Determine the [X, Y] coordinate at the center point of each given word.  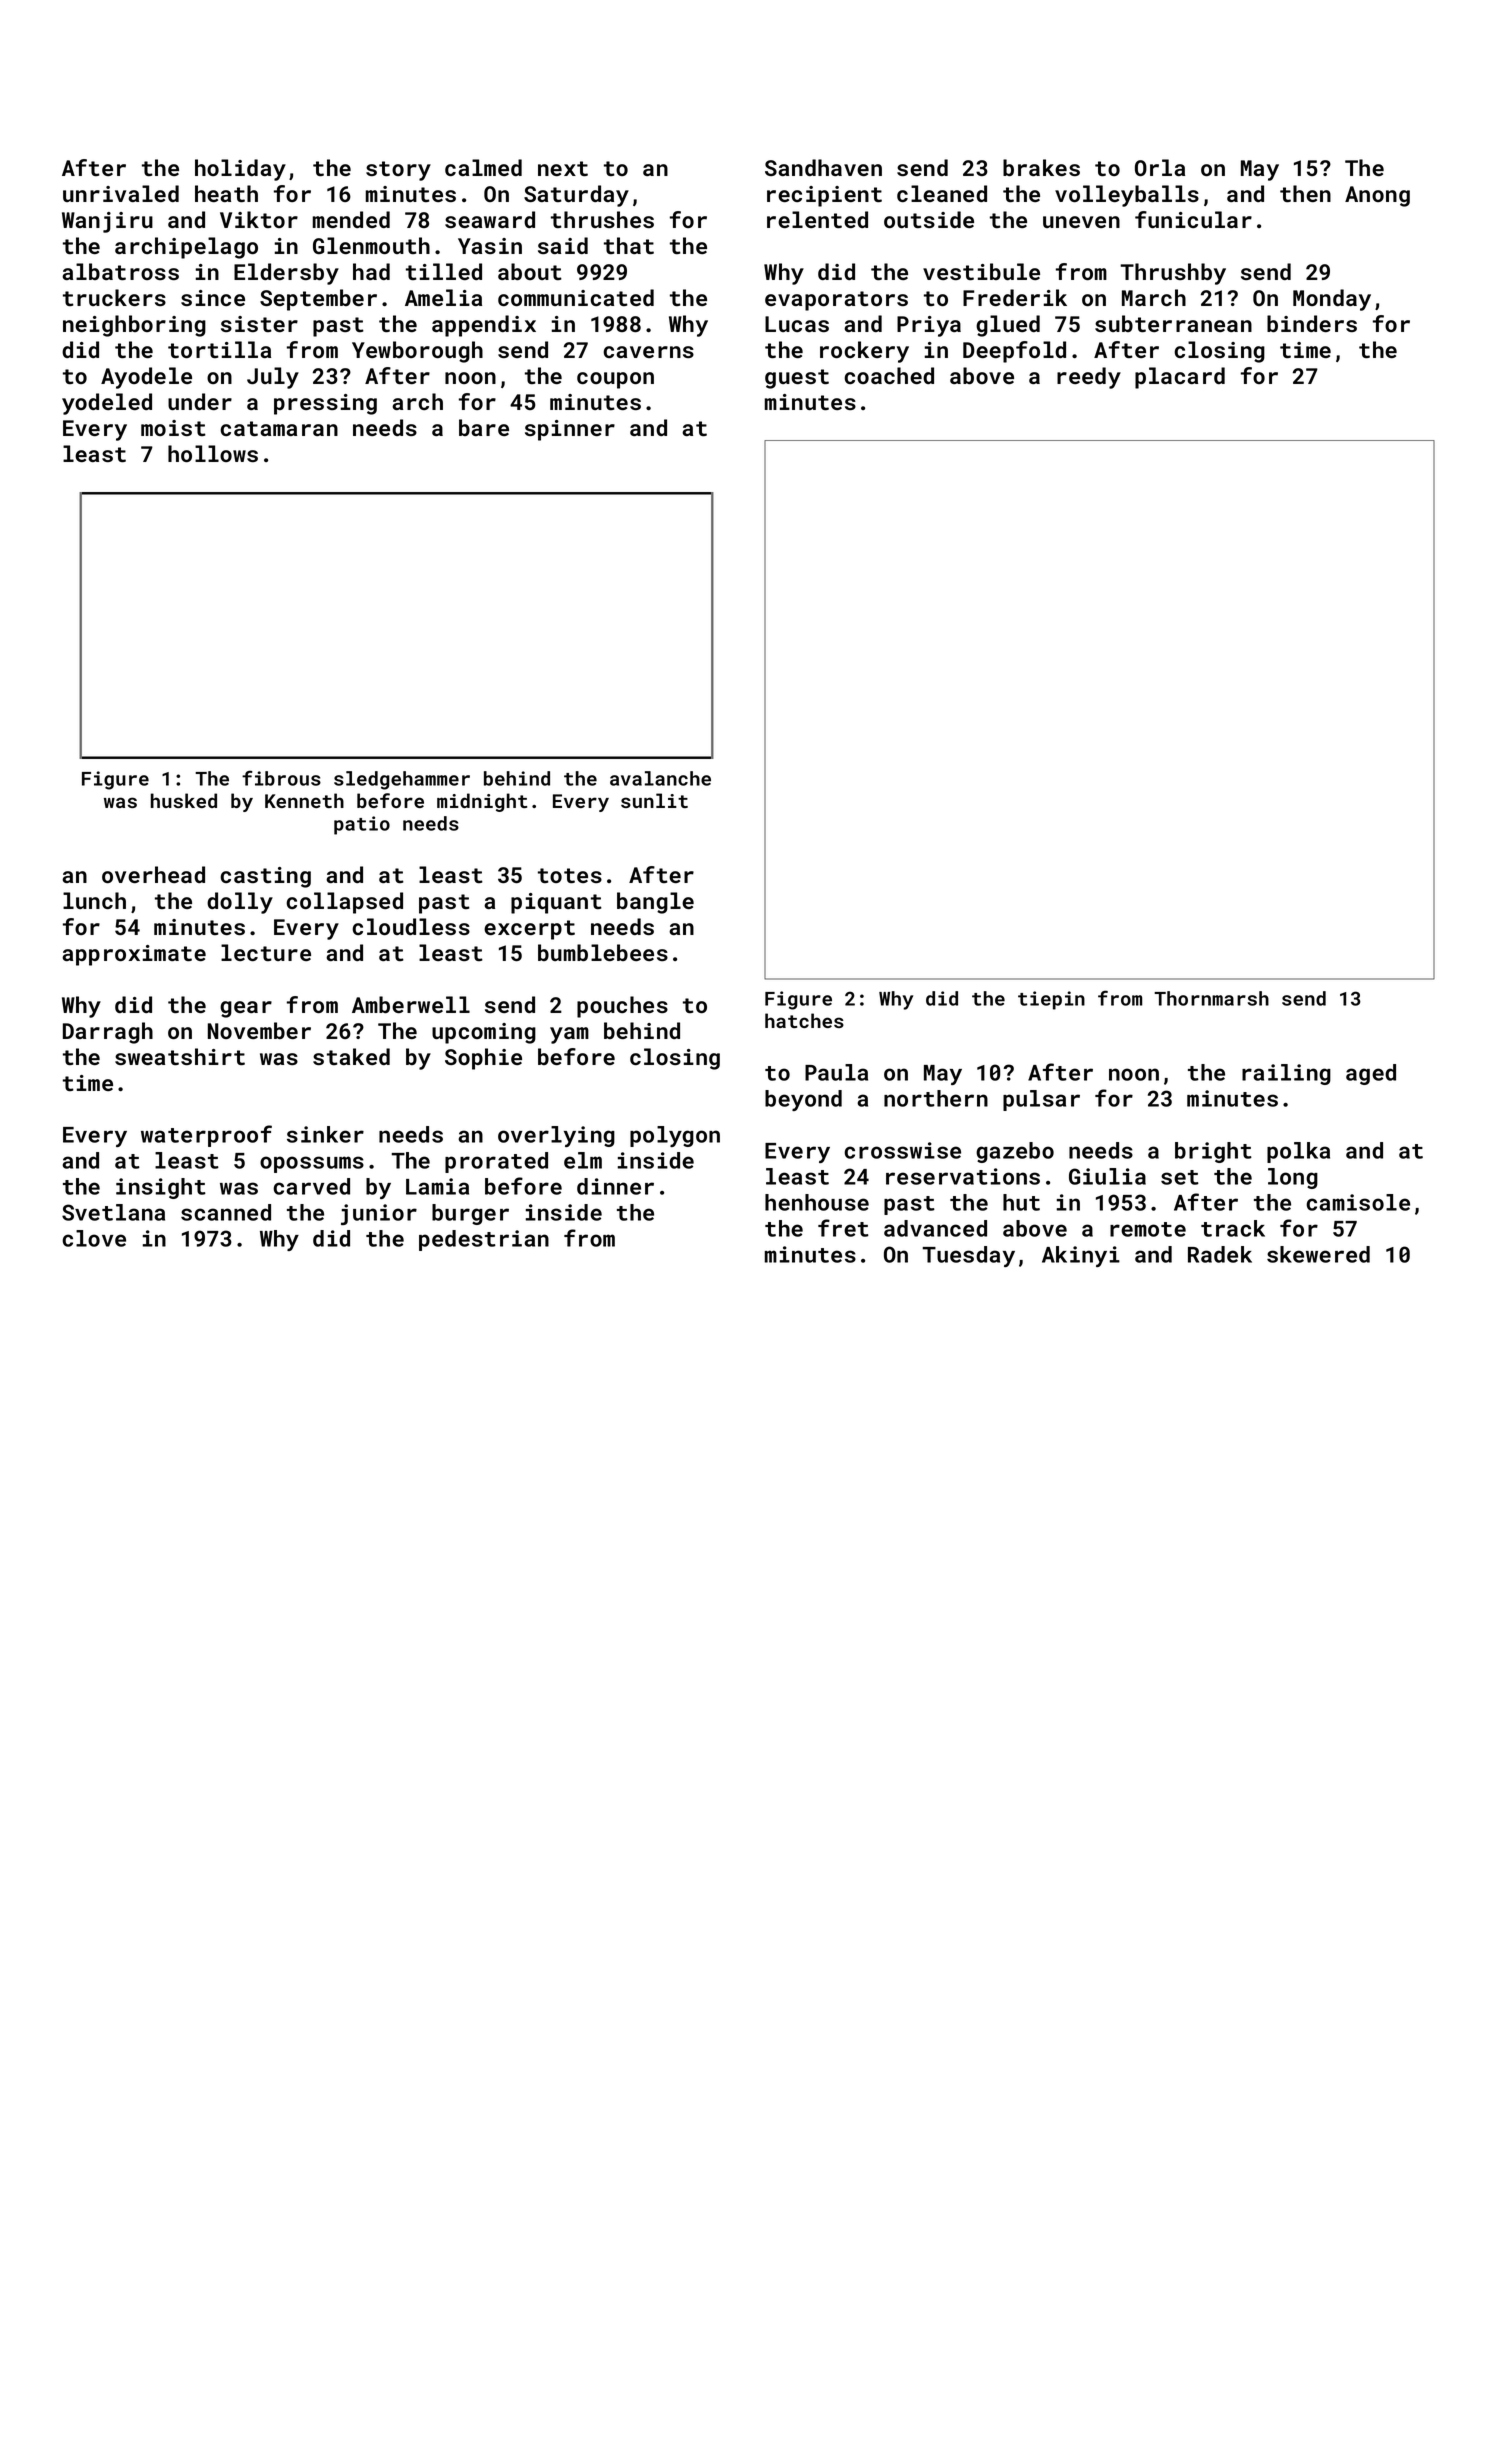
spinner [570, 430]
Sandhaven [823, 167]
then [1305, 193]
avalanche [660, 778]
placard [1180, 378]
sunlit [654, 800]
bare [484, 427]
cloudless [411, 926]
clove [94, 1238]
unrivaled [121, 193]
